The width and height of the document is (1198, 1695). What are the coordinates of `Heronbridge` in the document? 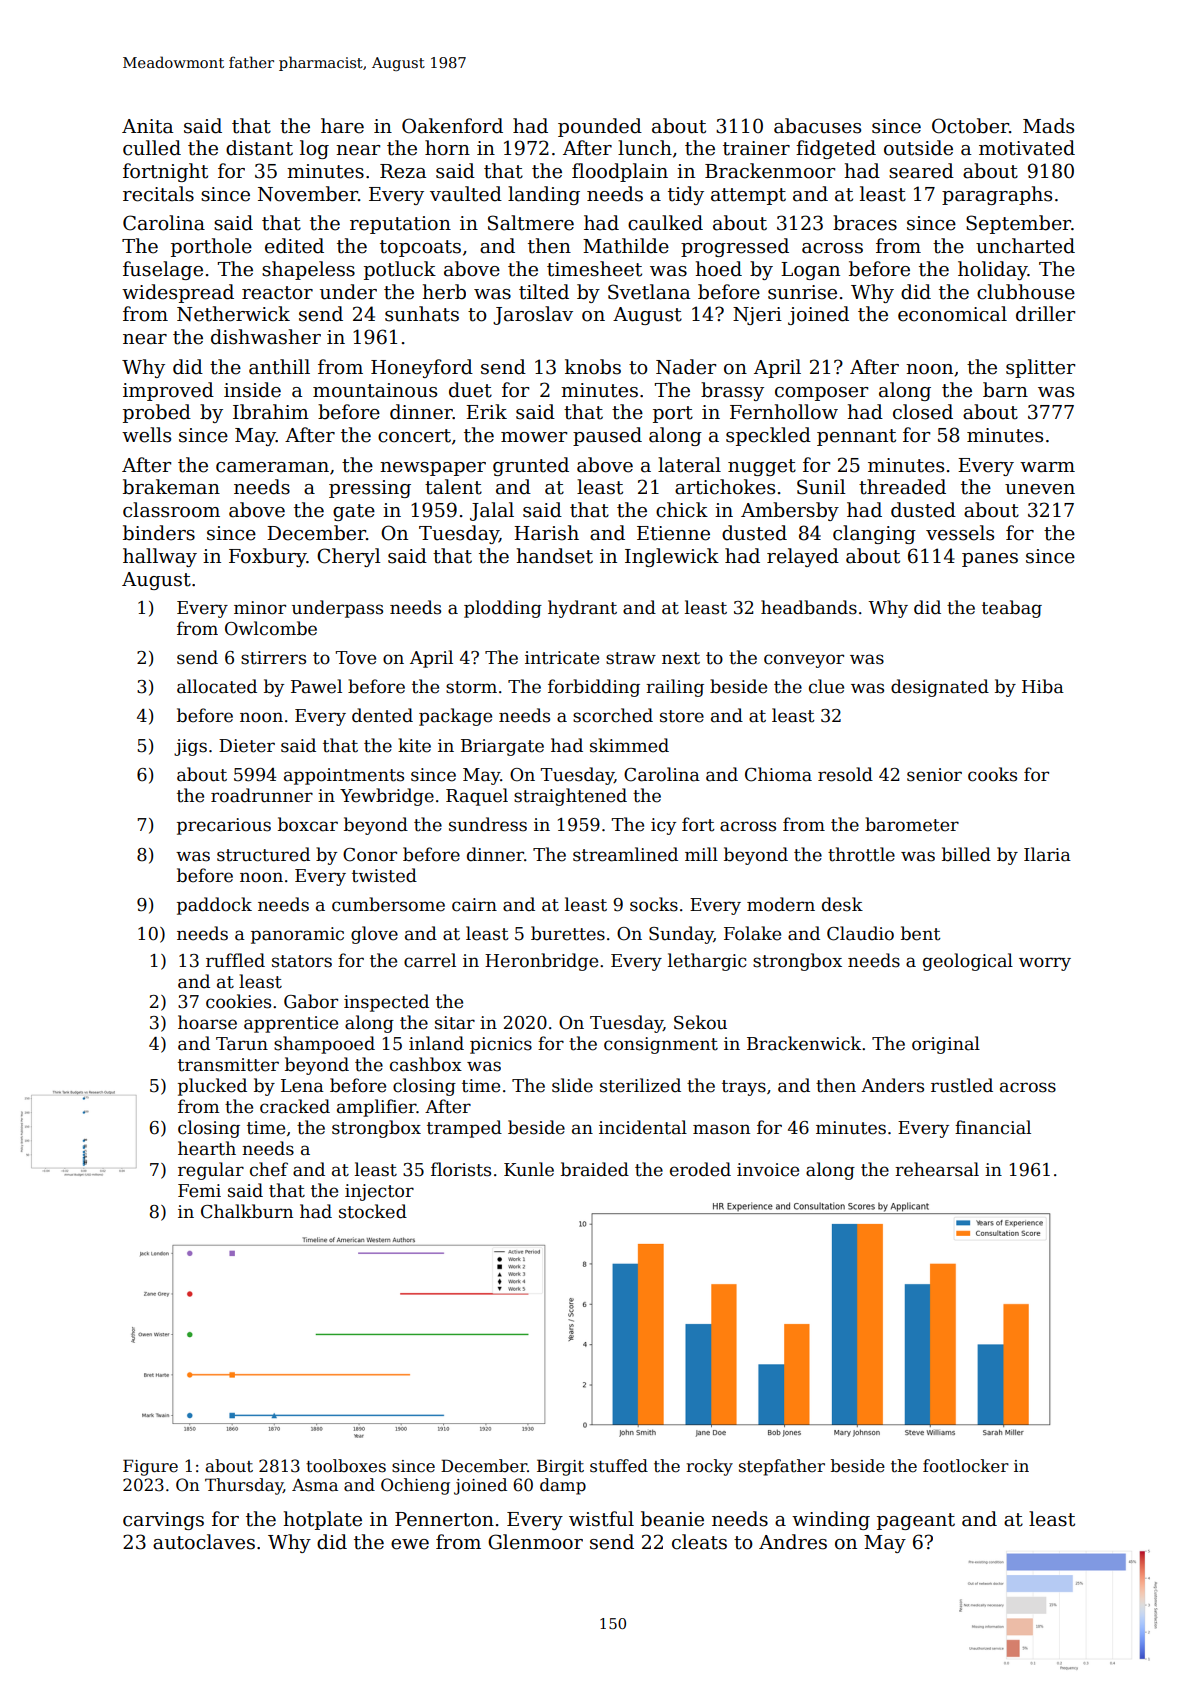 It's located at (541, 962).
